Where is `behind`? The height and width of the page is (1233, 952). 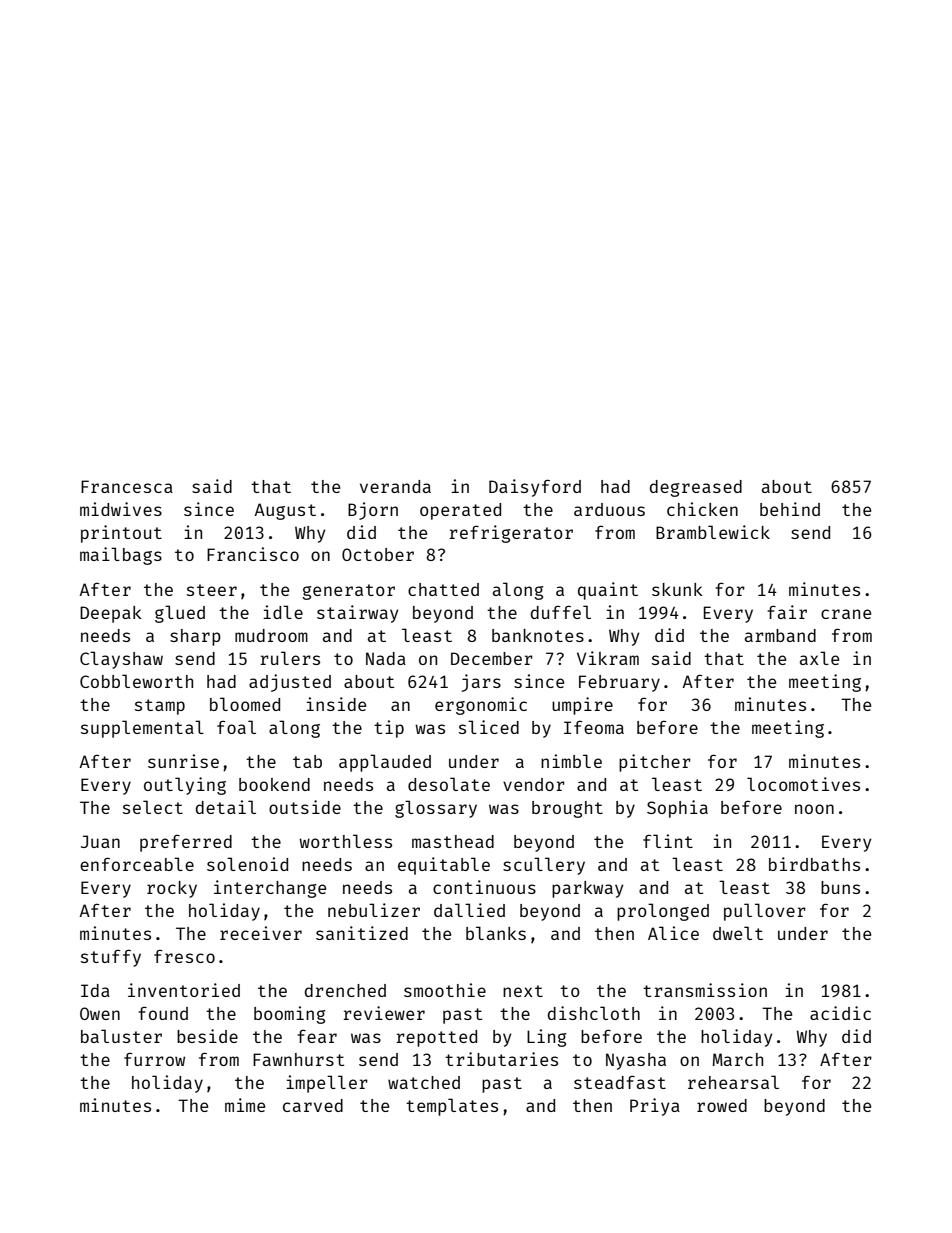
behind is located at coordinates (790, 509).
